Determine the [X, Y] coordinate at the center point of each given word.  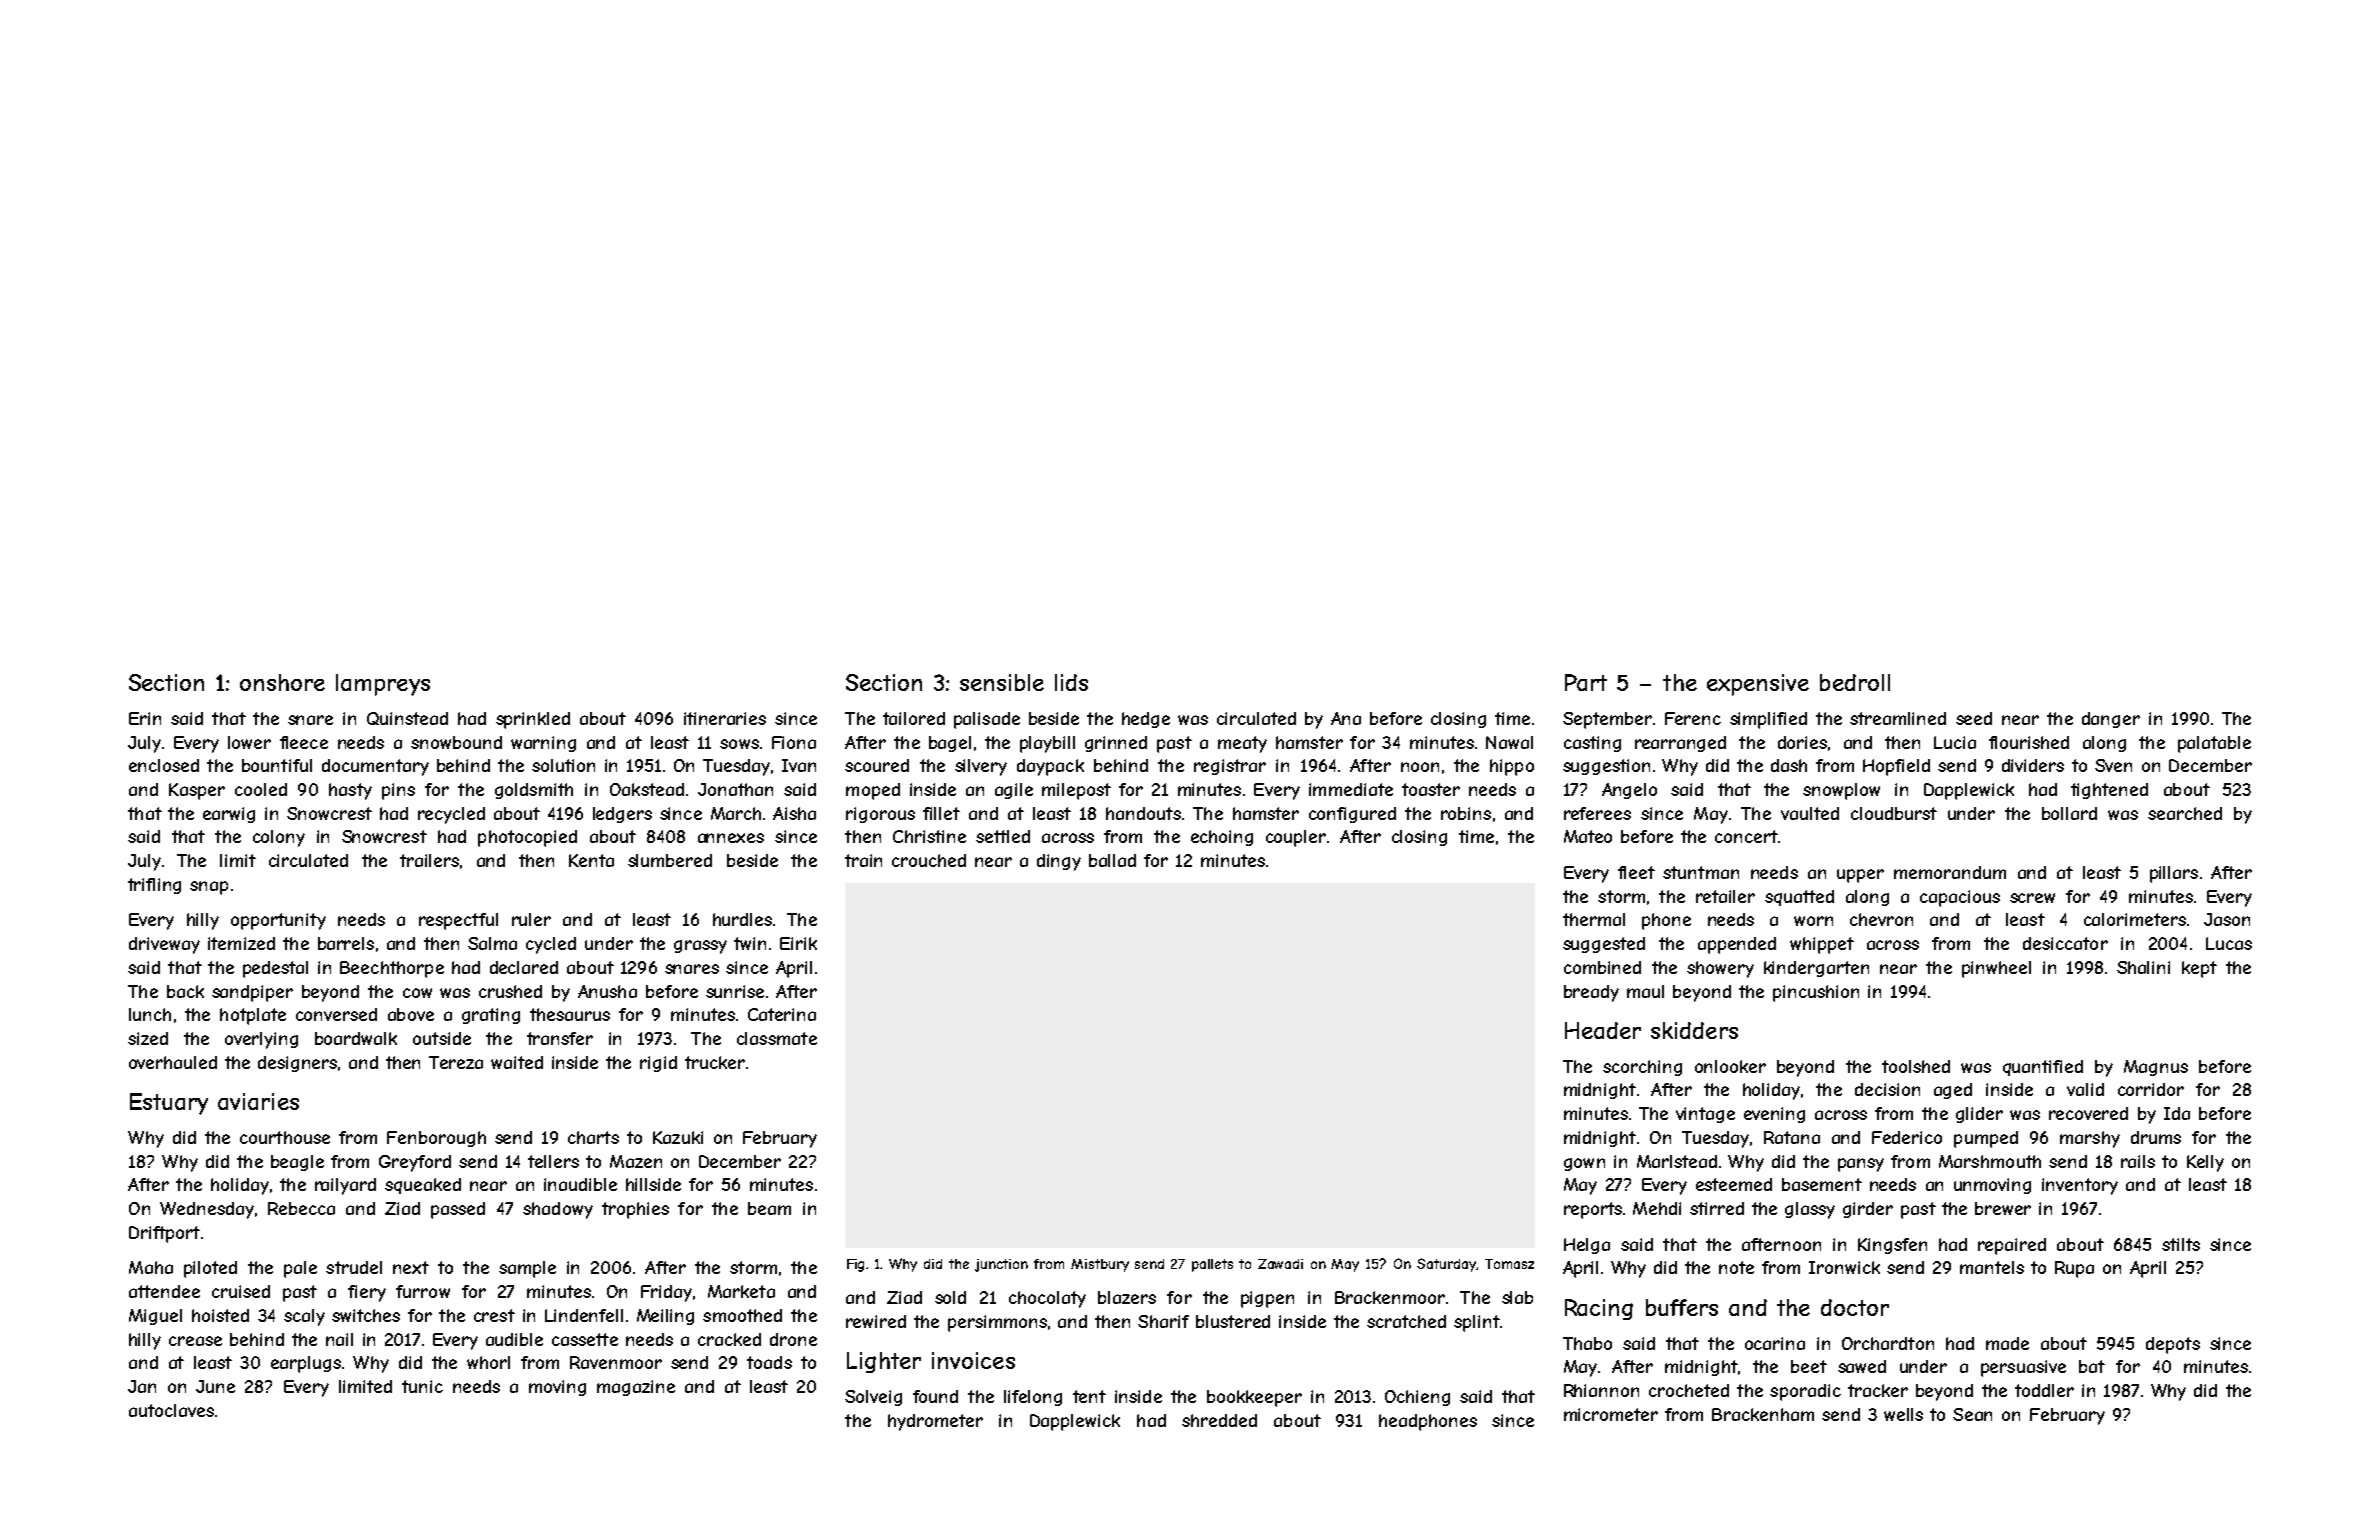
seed [1974, 718]
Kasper [197, 791]
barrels [346, 943]
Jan [142, 1386]
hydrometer [935, 1422]
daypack [1050, 767]
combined [1602, 967]
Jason [2227, 919]
